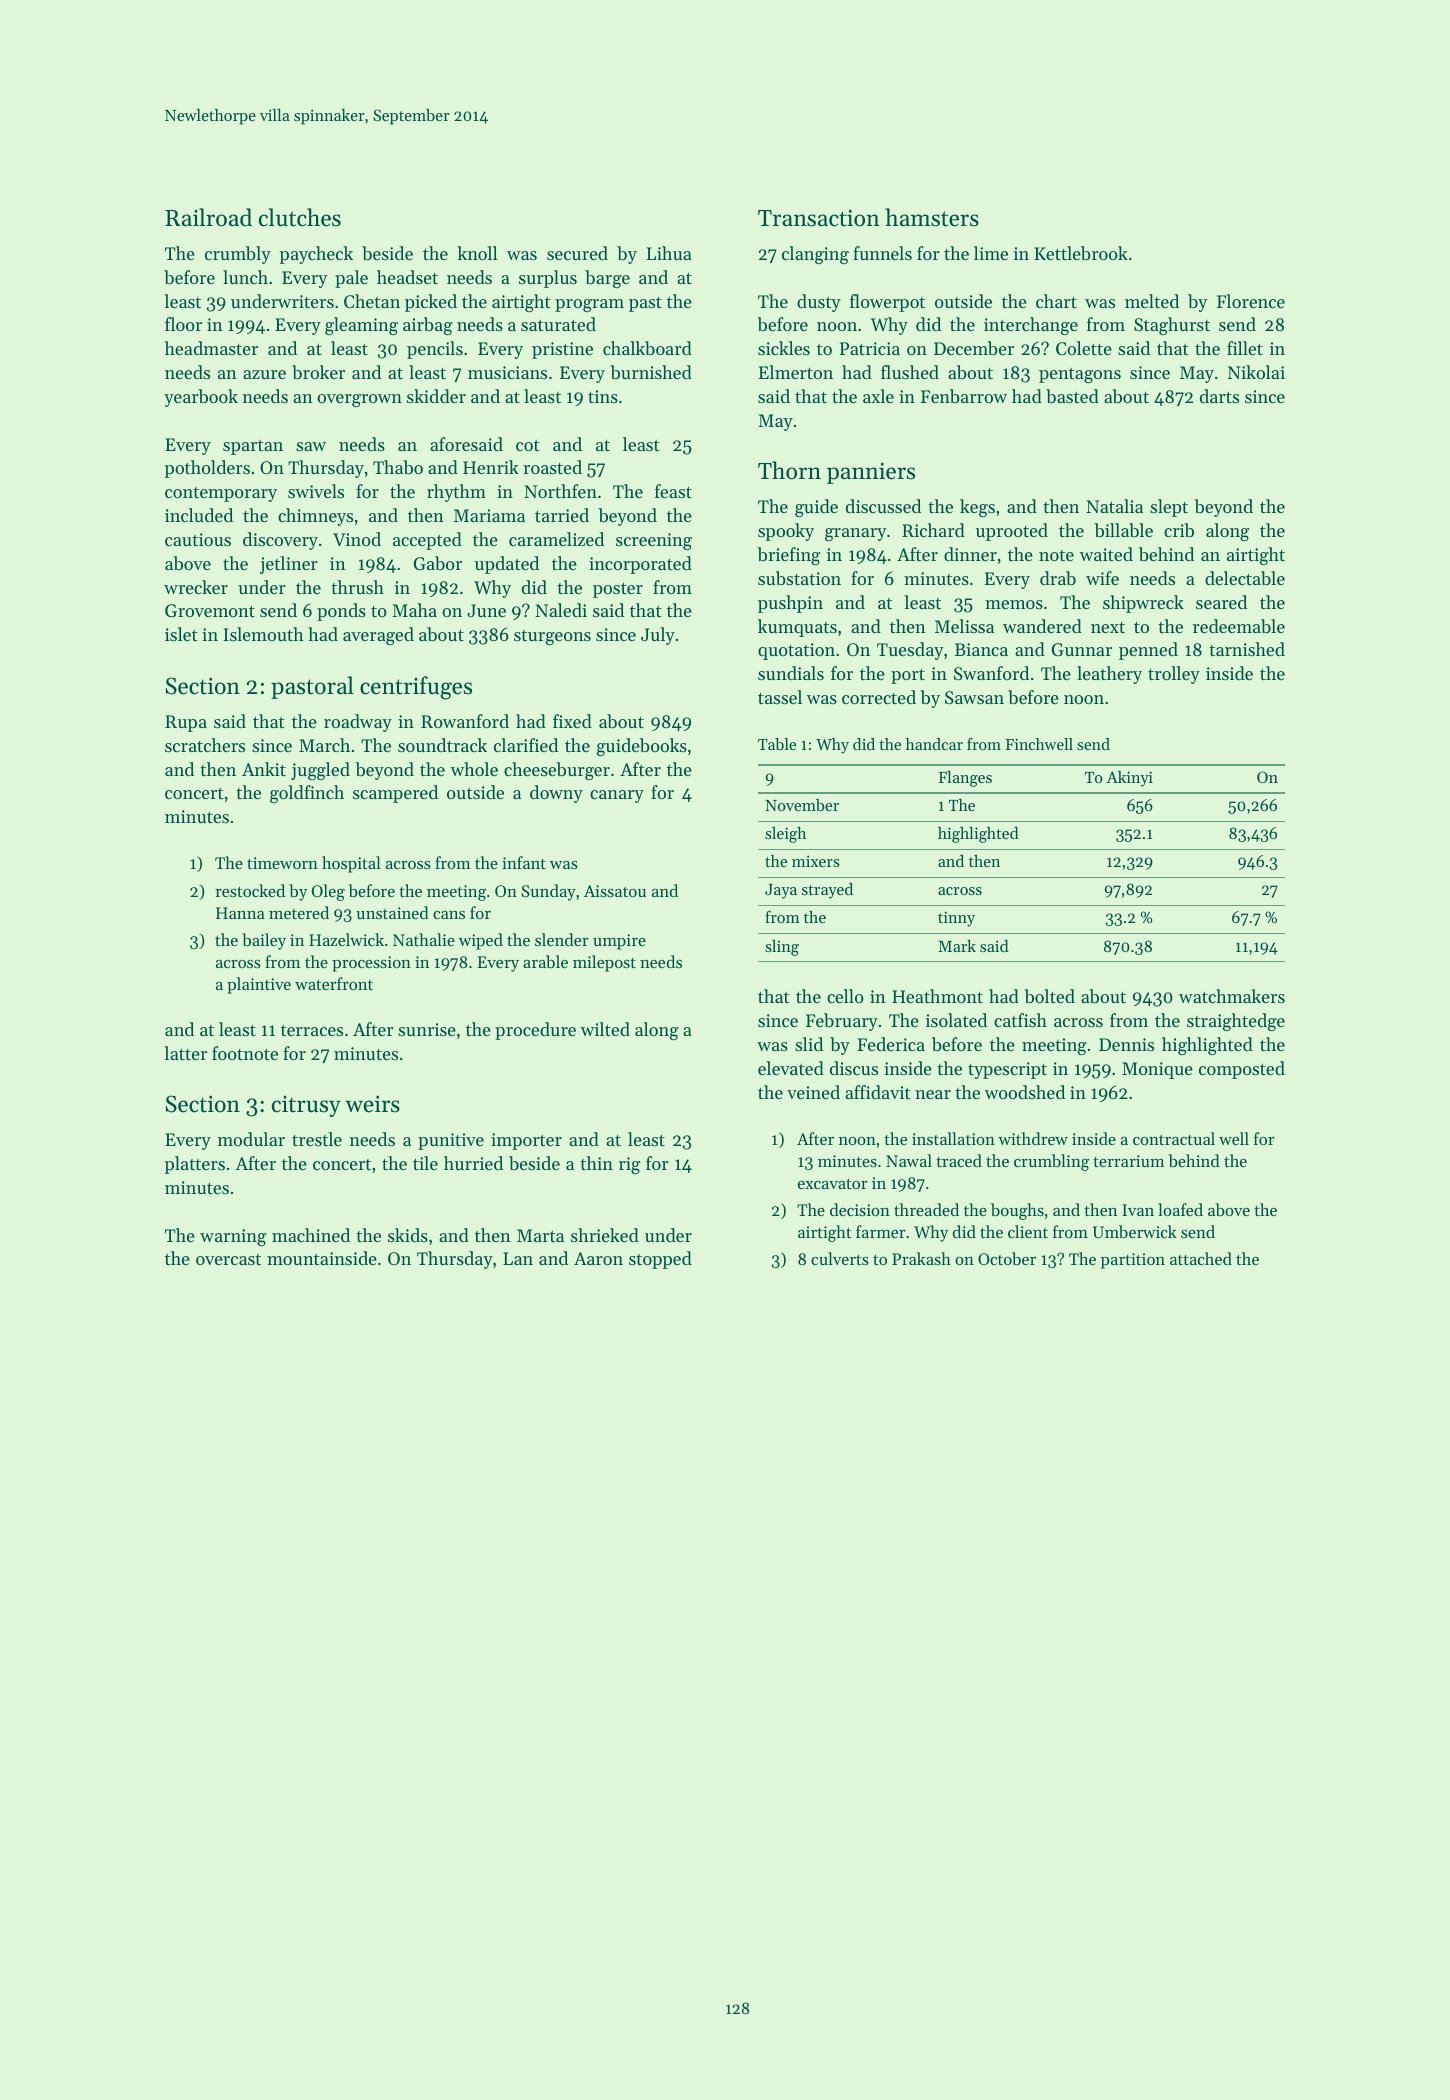 The width and height of the screenshot is (1450, 2100). Describe the element at coordinates (991, 673) in the screenshot. I see `Swanford` at that location.
